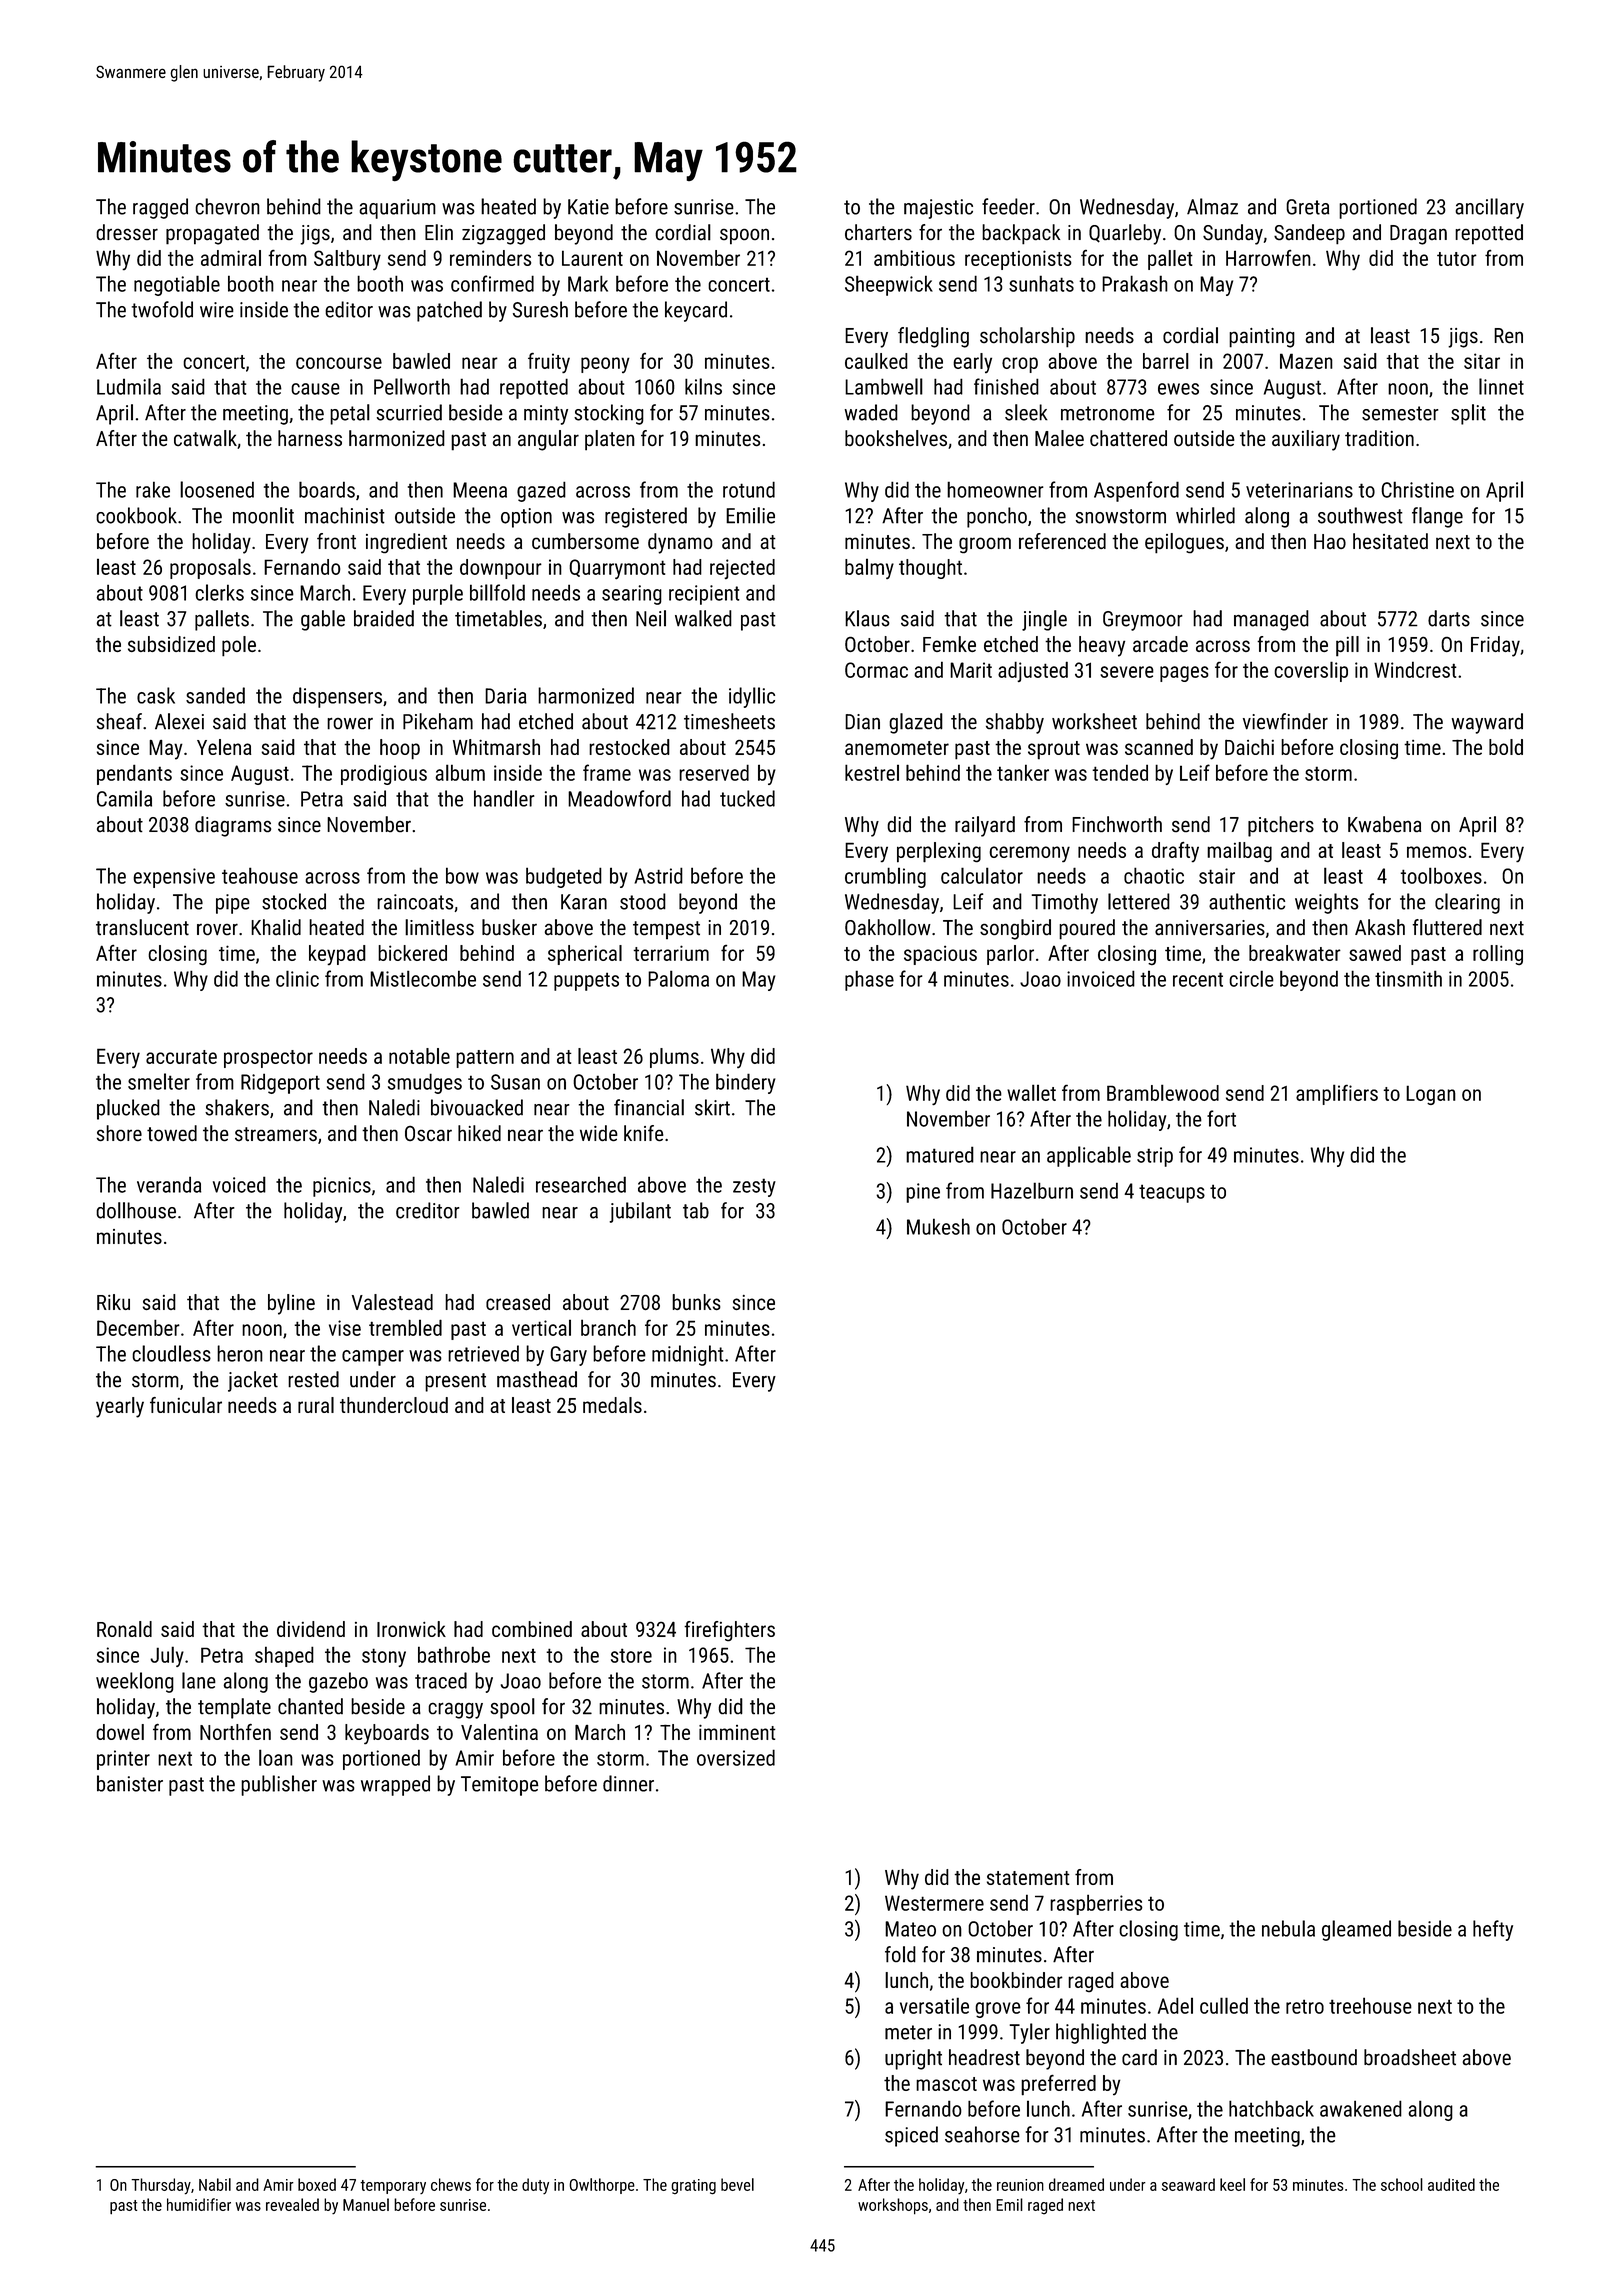 The image size is (1620, 2292). Describe the element at coordinates (392, 1302) in the screenshot. I see `Valestead` at that location.
